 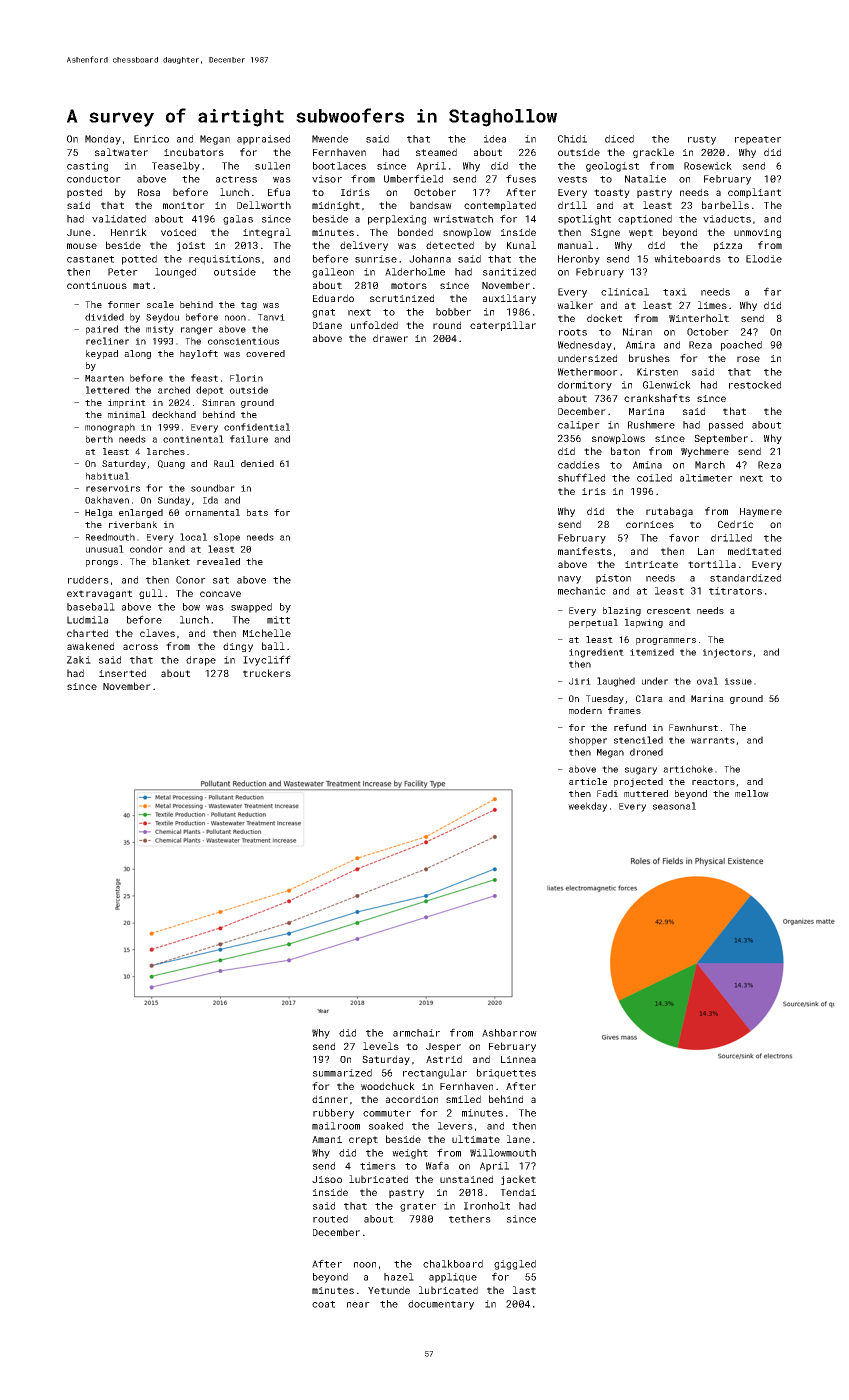 I want to click on armchair, so click(x=416, y=1033).
